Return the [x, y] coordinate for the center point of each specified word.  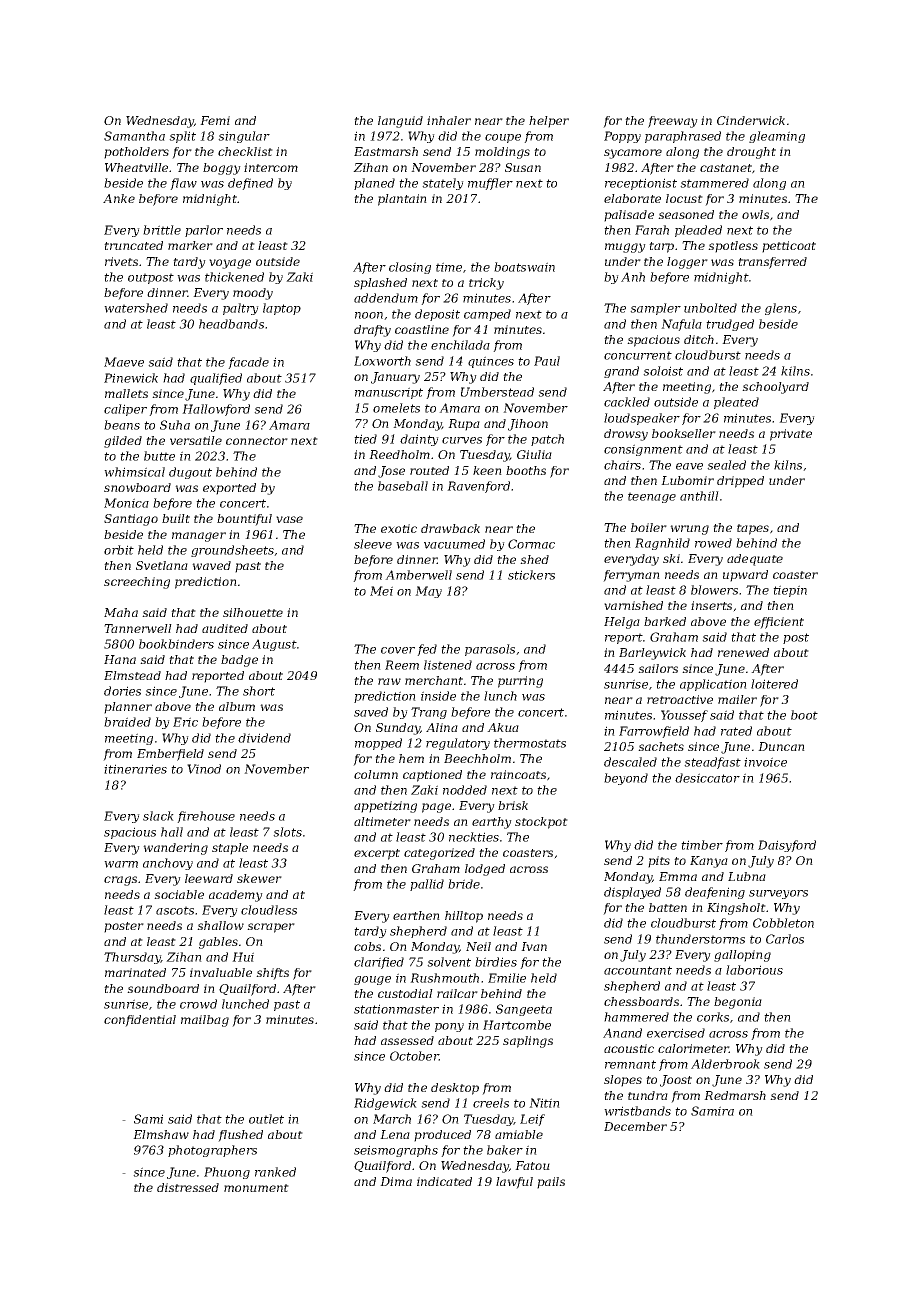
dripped [740, 482]
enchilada [460, 345]
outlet [266, 1119]
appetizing [385, 807]
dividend [264, 738]
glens [781, 309]
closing [410, 268]
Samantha [134, 136]
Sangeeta [524, 1010]
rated [736, 731]
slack [158, 816]
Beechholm [477, 758]
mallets [126, 393]
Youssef [684, 716]
